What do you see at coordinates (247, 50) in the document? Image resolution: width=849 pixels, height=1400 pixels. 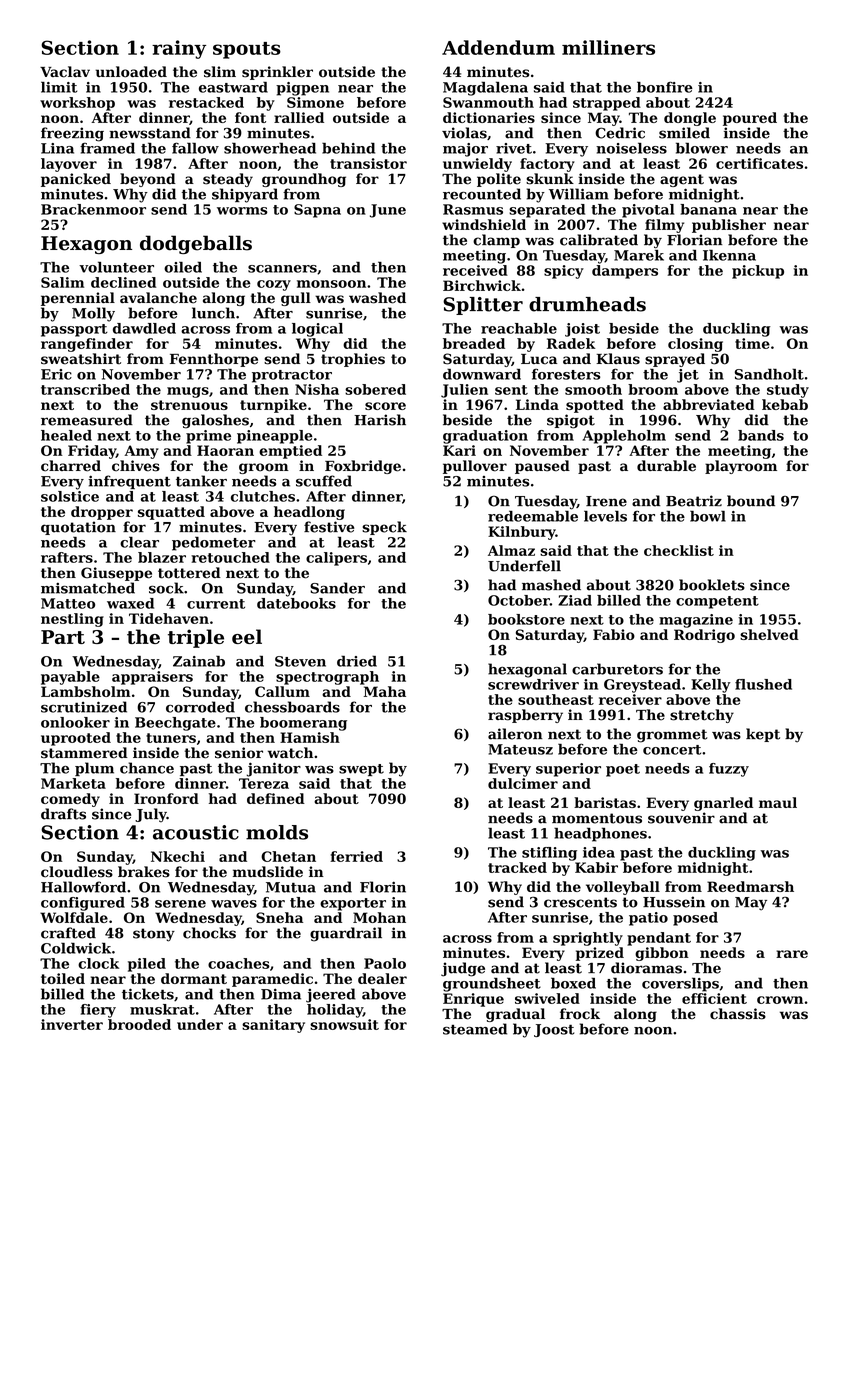 I see `spouts` at bounding box center [247, 50].
